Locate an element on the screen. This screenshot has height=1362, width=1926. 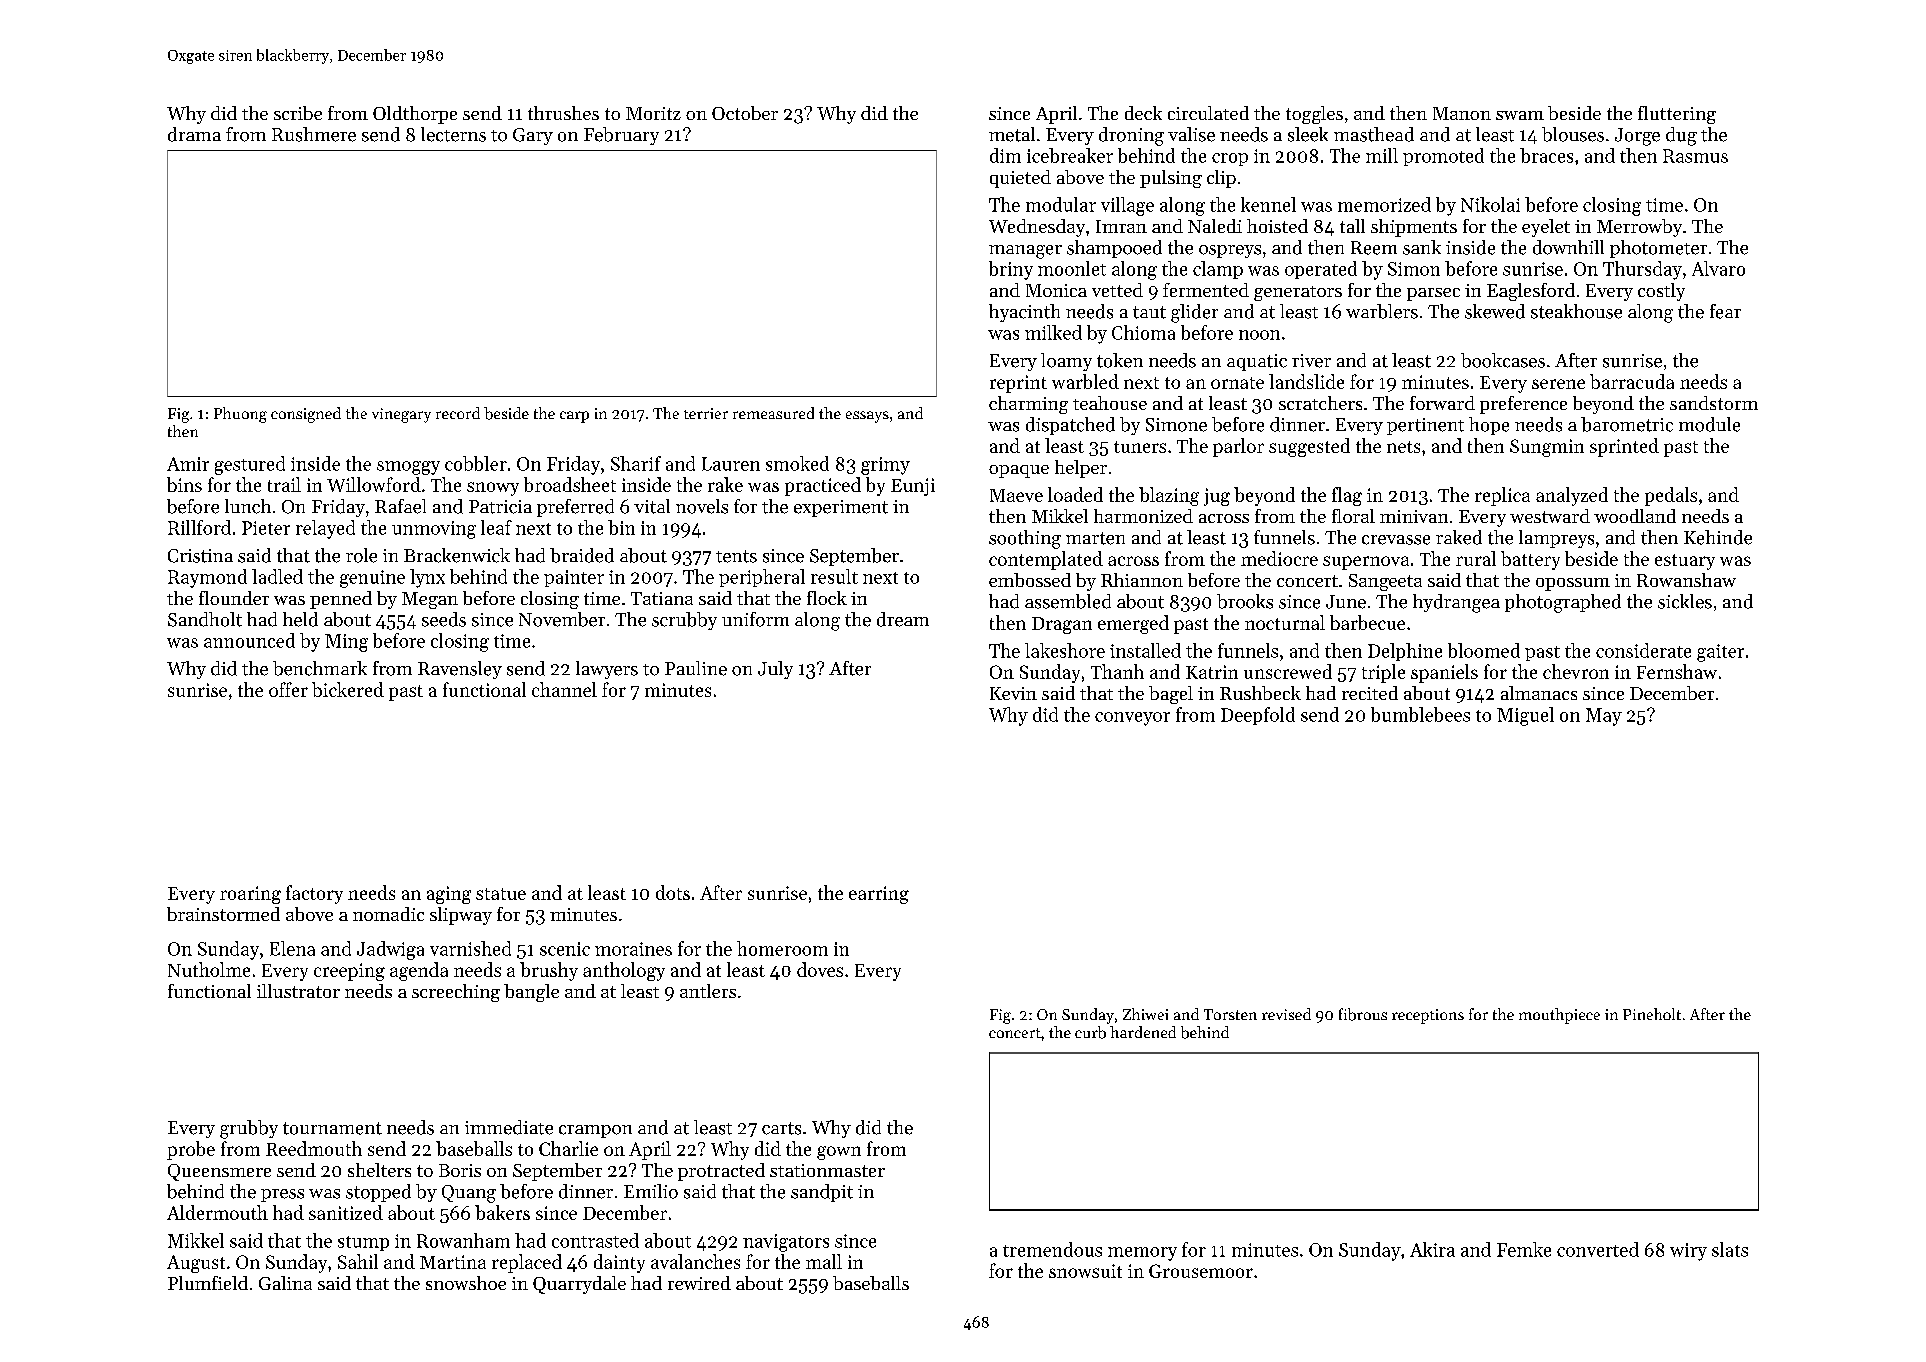
earring is located at coordinates (879, 895).
